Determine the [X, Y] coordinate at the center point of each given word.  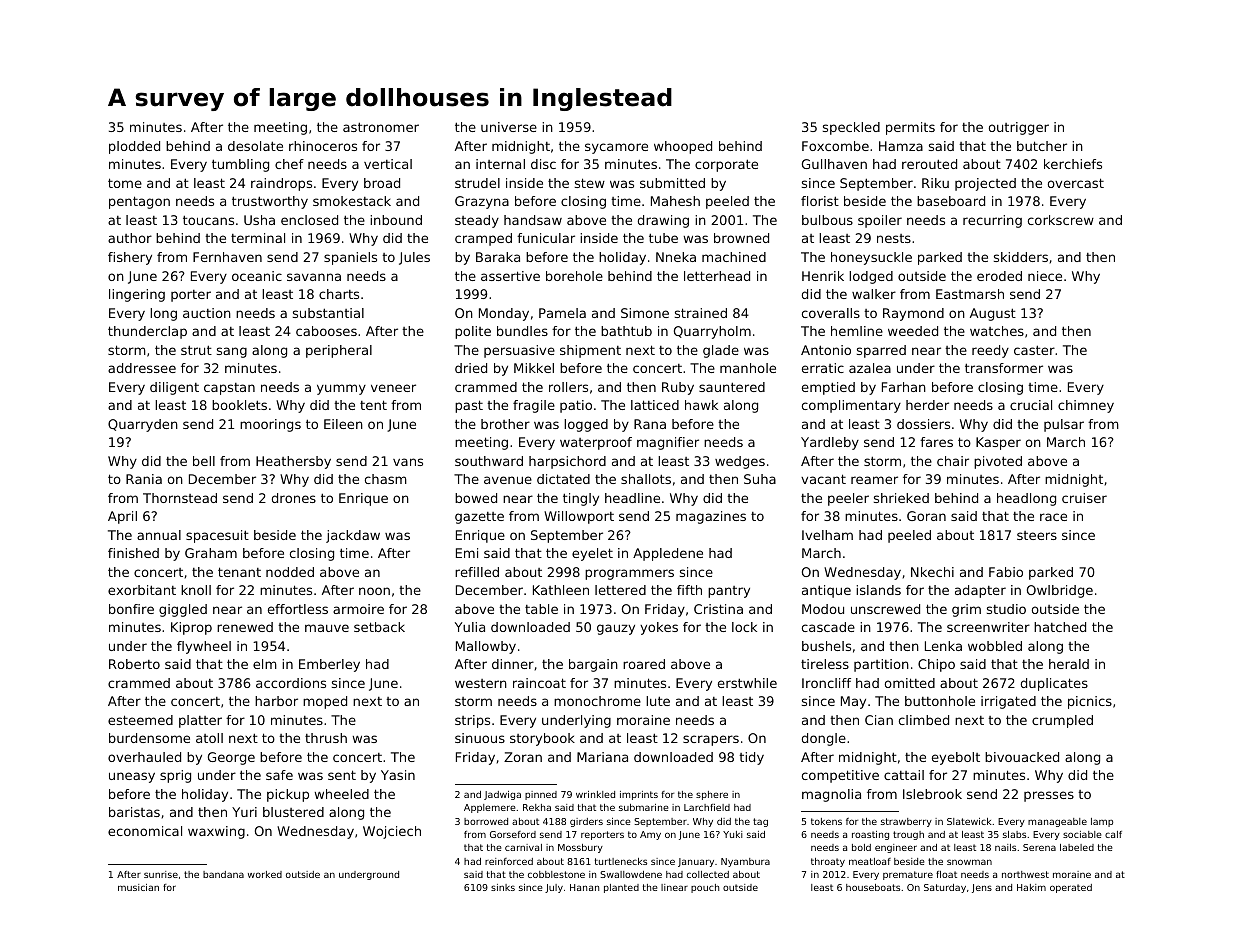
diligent [174, 388]
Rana [650, 424]
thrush [326, 738]
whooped [683, 147]
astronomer [381, 127]
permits [910, 128]
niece [1045, 276]
